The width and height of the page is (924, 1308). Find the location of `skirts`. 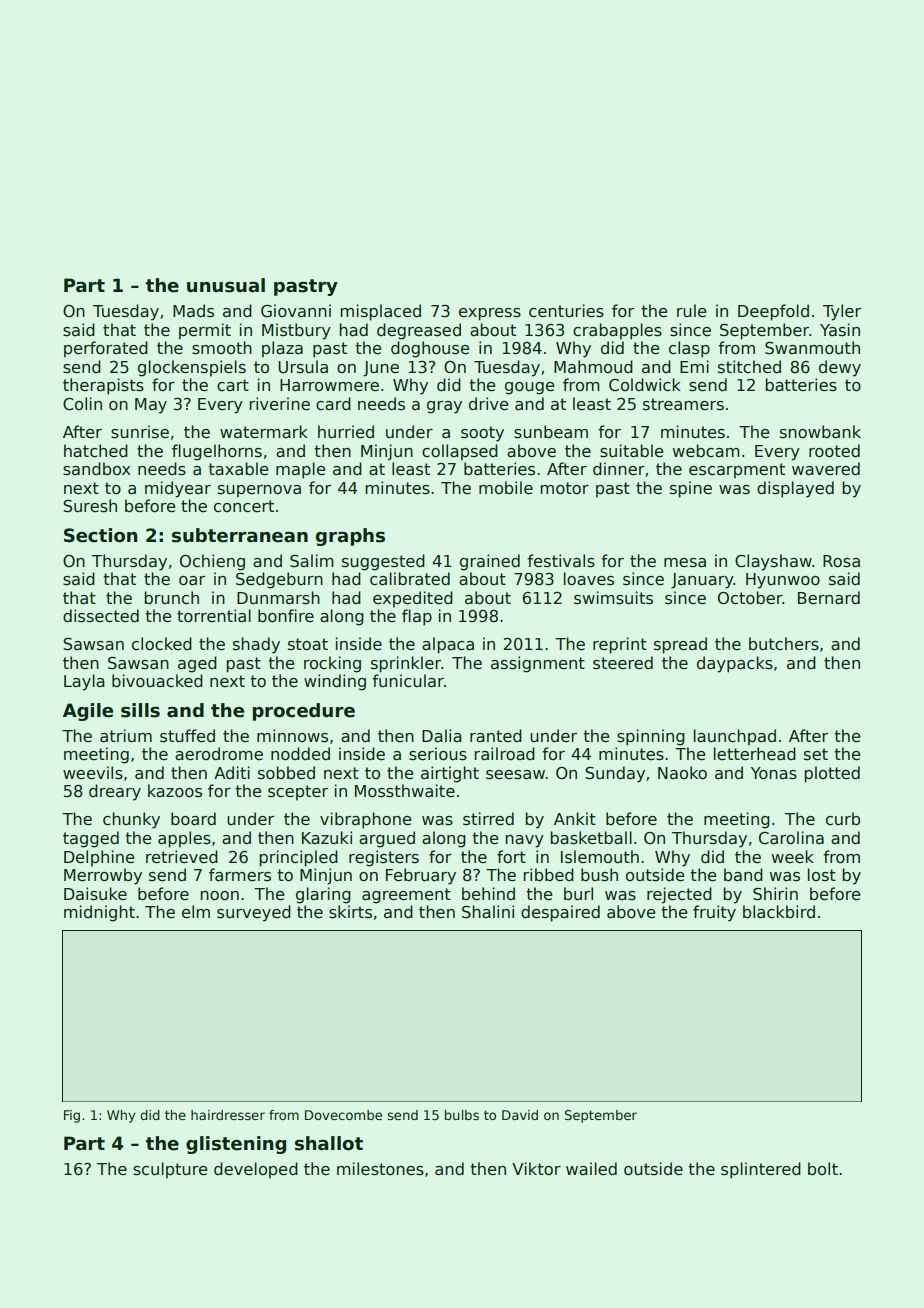

skirts is located at coordinates (350, 912).
